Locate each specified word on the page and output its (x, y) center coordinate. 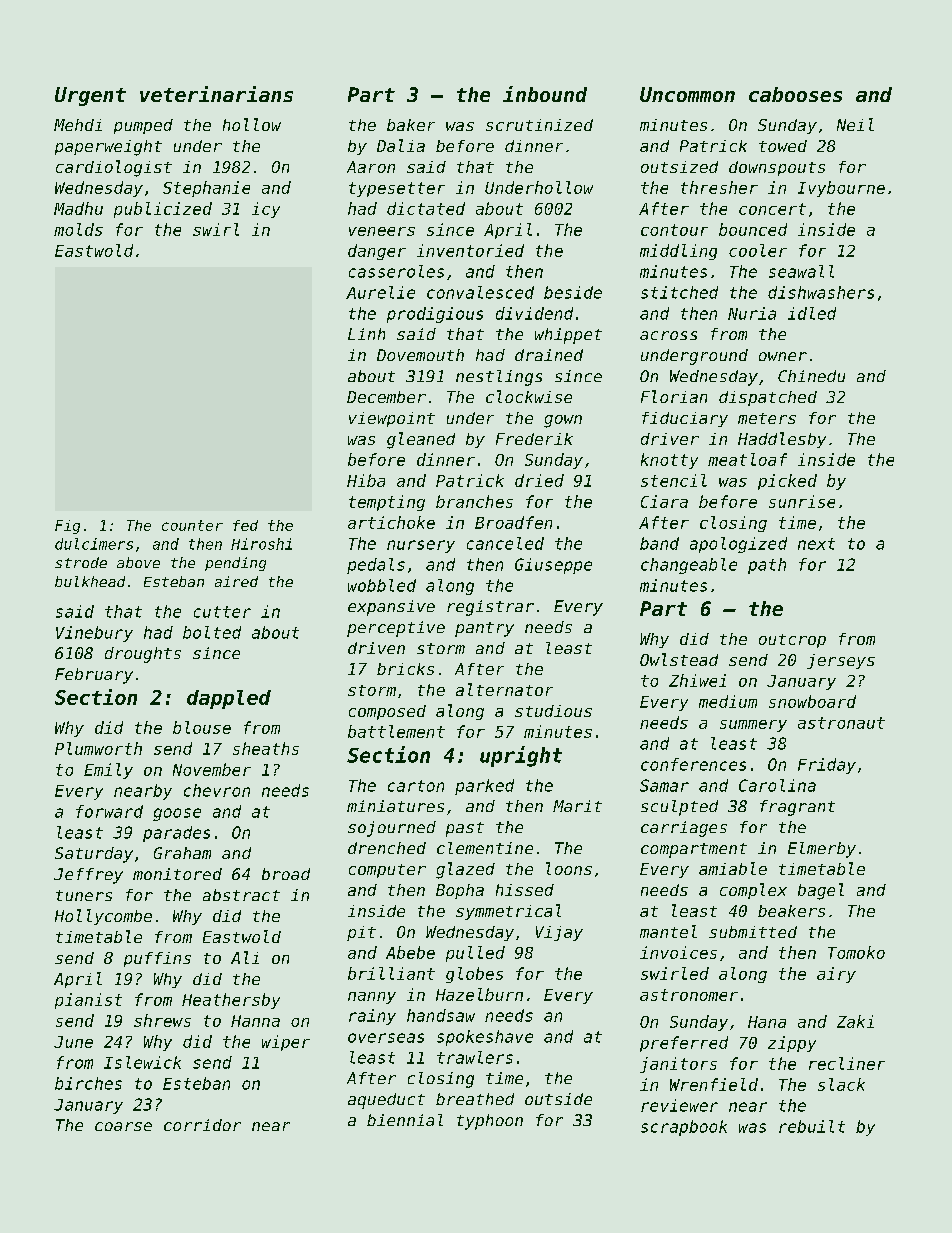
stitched (679, 292)
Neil (855, 124)
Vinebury (94, 634)
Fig (67, 527)
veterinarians (216, 94)
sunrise (802, 501)
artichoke (391, 522)
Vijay (559, 933)
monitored (177, 874)
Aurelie (380, 292)
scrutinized (539, 125)
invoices (678, 952)
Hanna (255, 1021)
